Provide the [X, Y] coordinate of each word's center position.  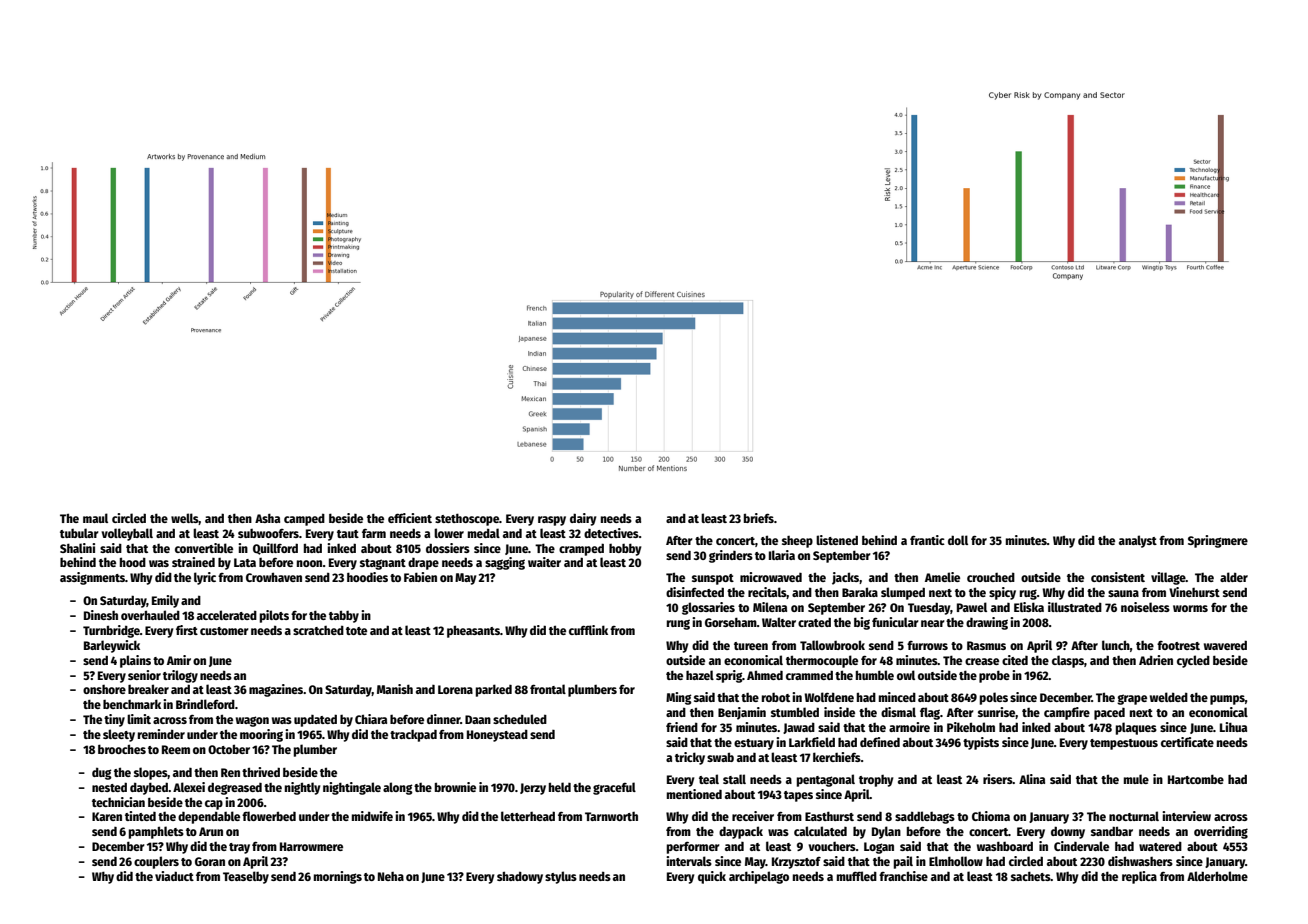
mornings [338, 877]
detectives [611, 533]
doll [958, 540]
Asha [267, 518]
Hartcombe [1196, 779]
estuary [754, 744]
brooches [122, 749]
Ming [679, 698]
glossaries [708, 608]
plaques [1136, 728]
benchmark [132, 704]
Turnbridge [111, 631]
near [933, 623]
